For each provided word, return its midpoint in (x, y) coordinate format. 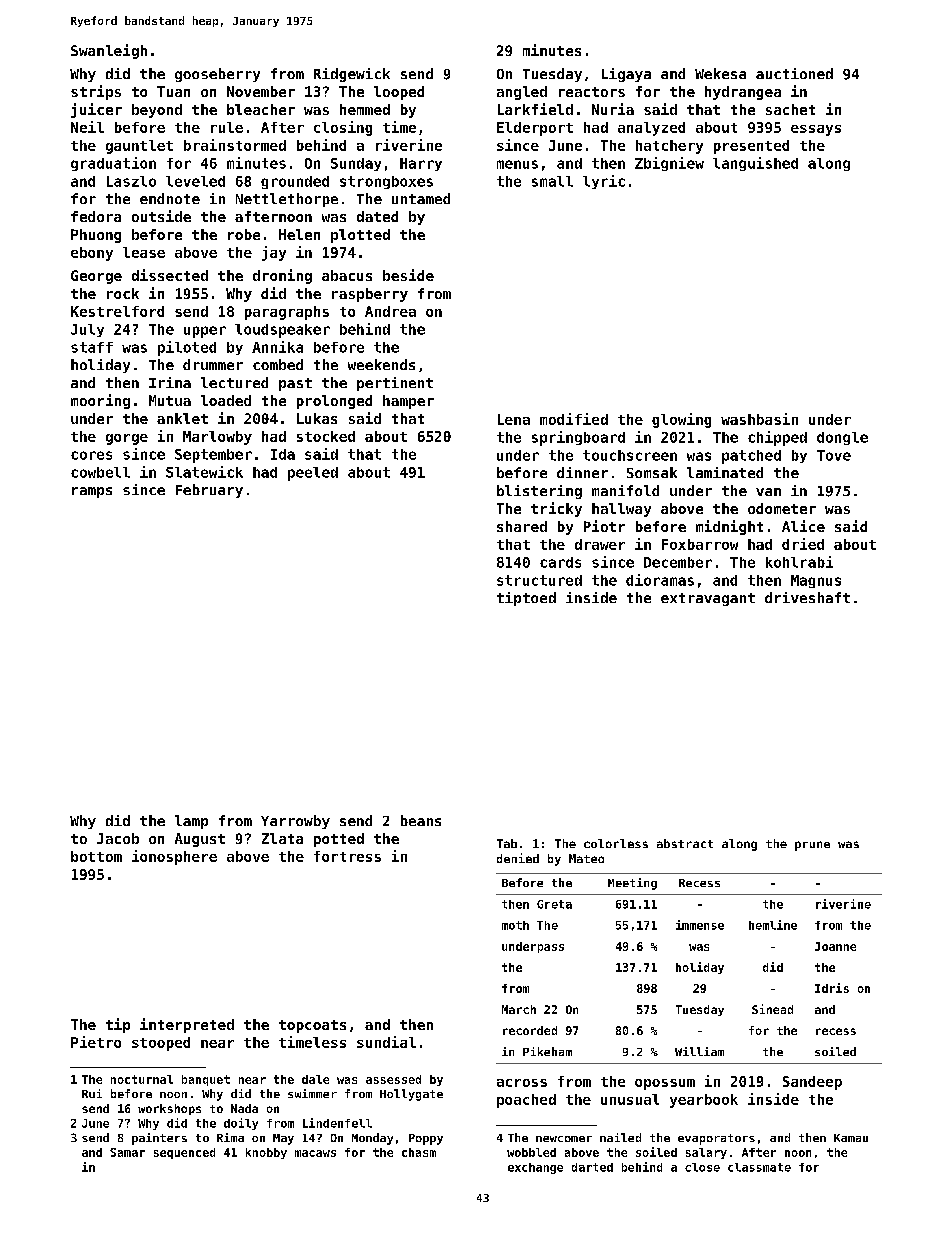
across (522, 1083)
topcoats (312, 1026)
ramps (92, 492)
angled (522, 93)
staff (92, 347)
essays (816, 130)
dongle (842, 438)
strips (96, 92)
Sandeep (812, 1083)
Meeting (632, 884)
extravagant (708, 599)
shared (522, 526)
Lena (514, 419)
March (519, 1009)
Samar (127, 1152)
